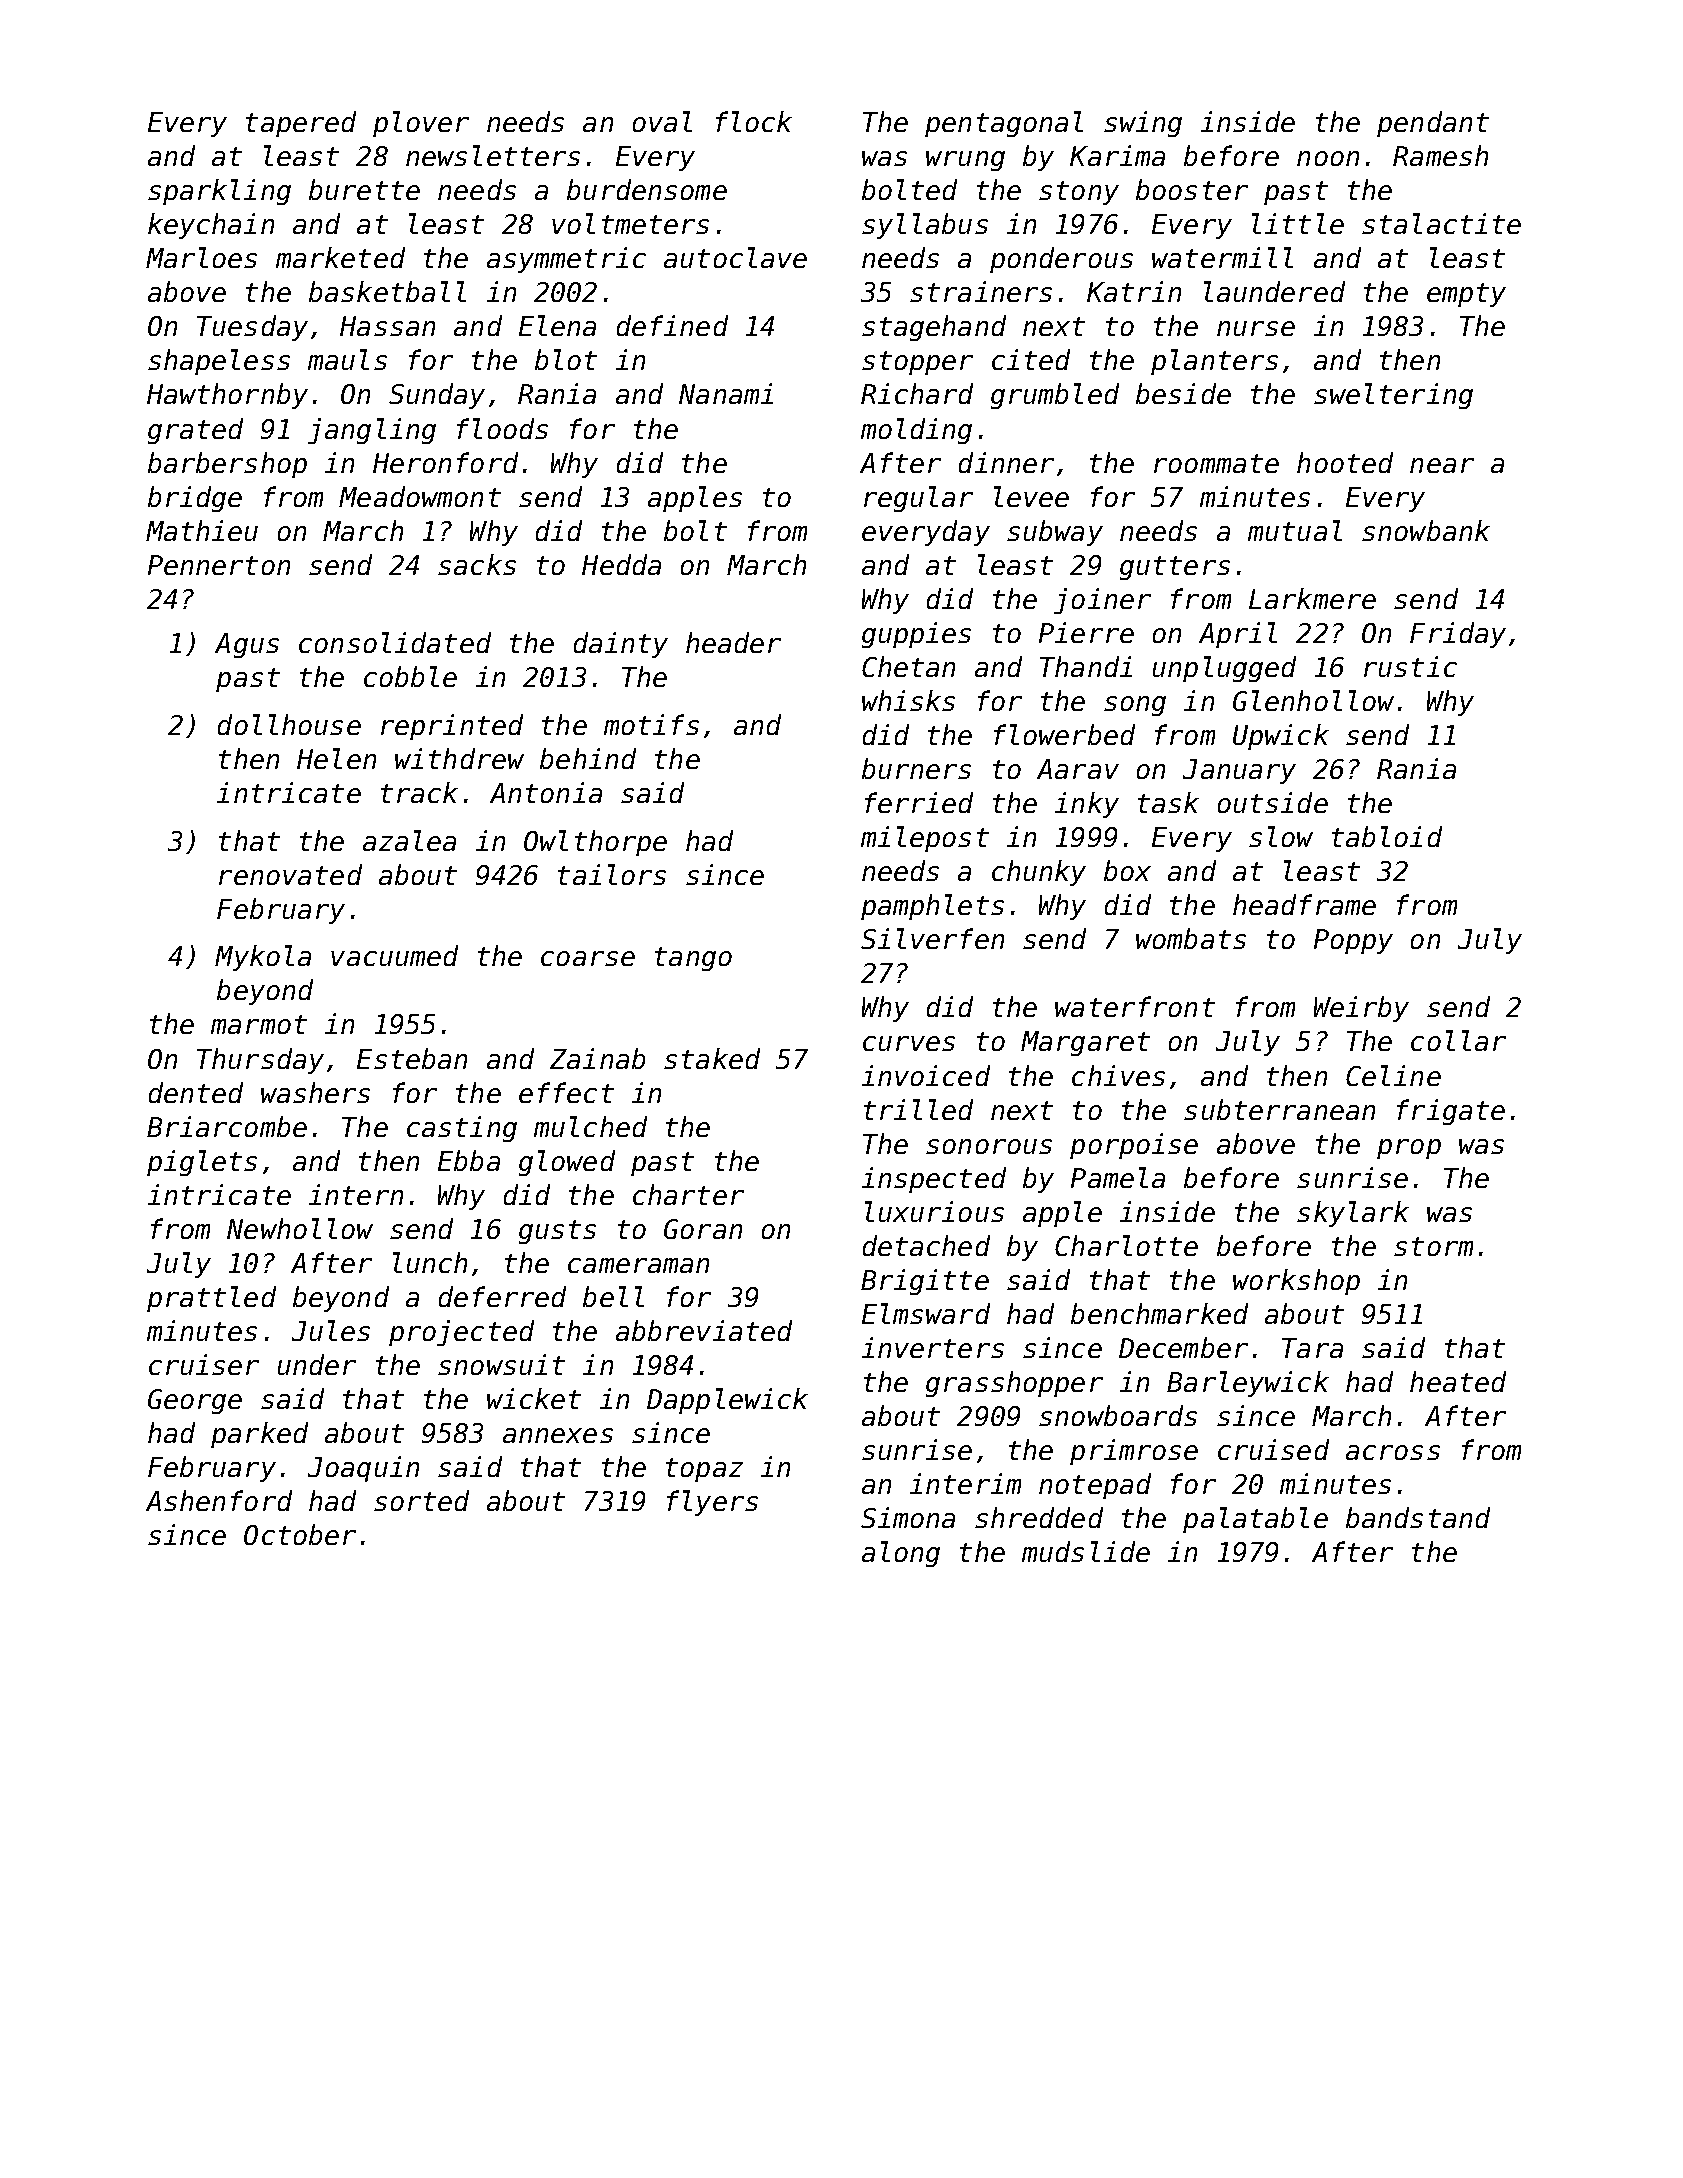 The width and height of the screenshot is (1683, 2178). What do you see at coordinates (558, 1435) in the screenshot?
I see `annexes` at bounding box center [558, 1435].
